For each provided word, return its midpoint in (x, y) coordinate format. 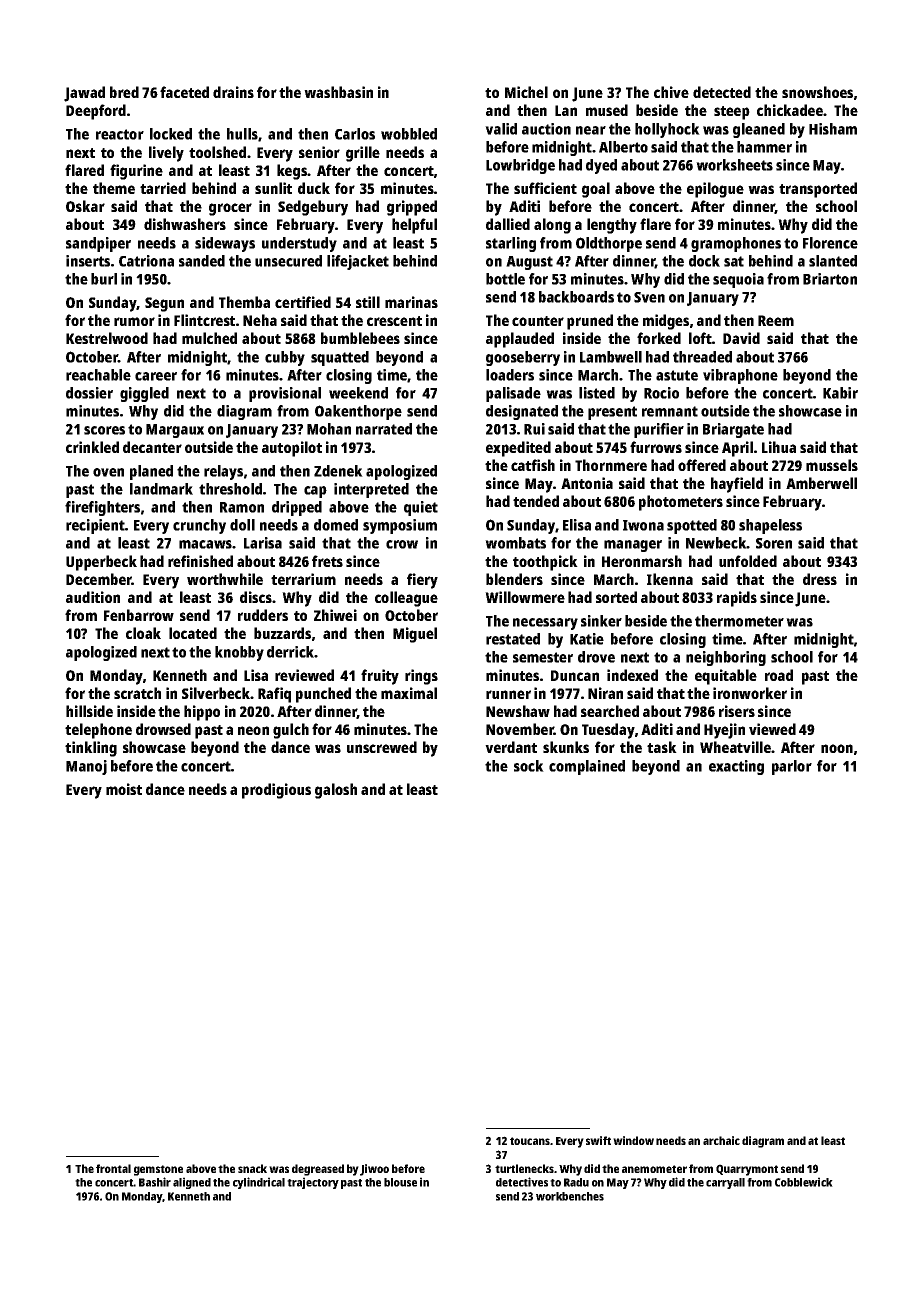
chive (671, 92)
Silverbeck (216, 693)
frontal (113, 1168)
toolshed (217, 152)
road (779, 675)
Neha (260, 320)
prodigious (276, 791)
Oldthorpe (609, 244)
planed (151, 472)
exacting (736, 767)
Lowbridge (520, 166)
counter (538, 321)
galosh (336, 791)
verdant (511, 747)
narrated (384, 429)
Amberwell (821, 483)
